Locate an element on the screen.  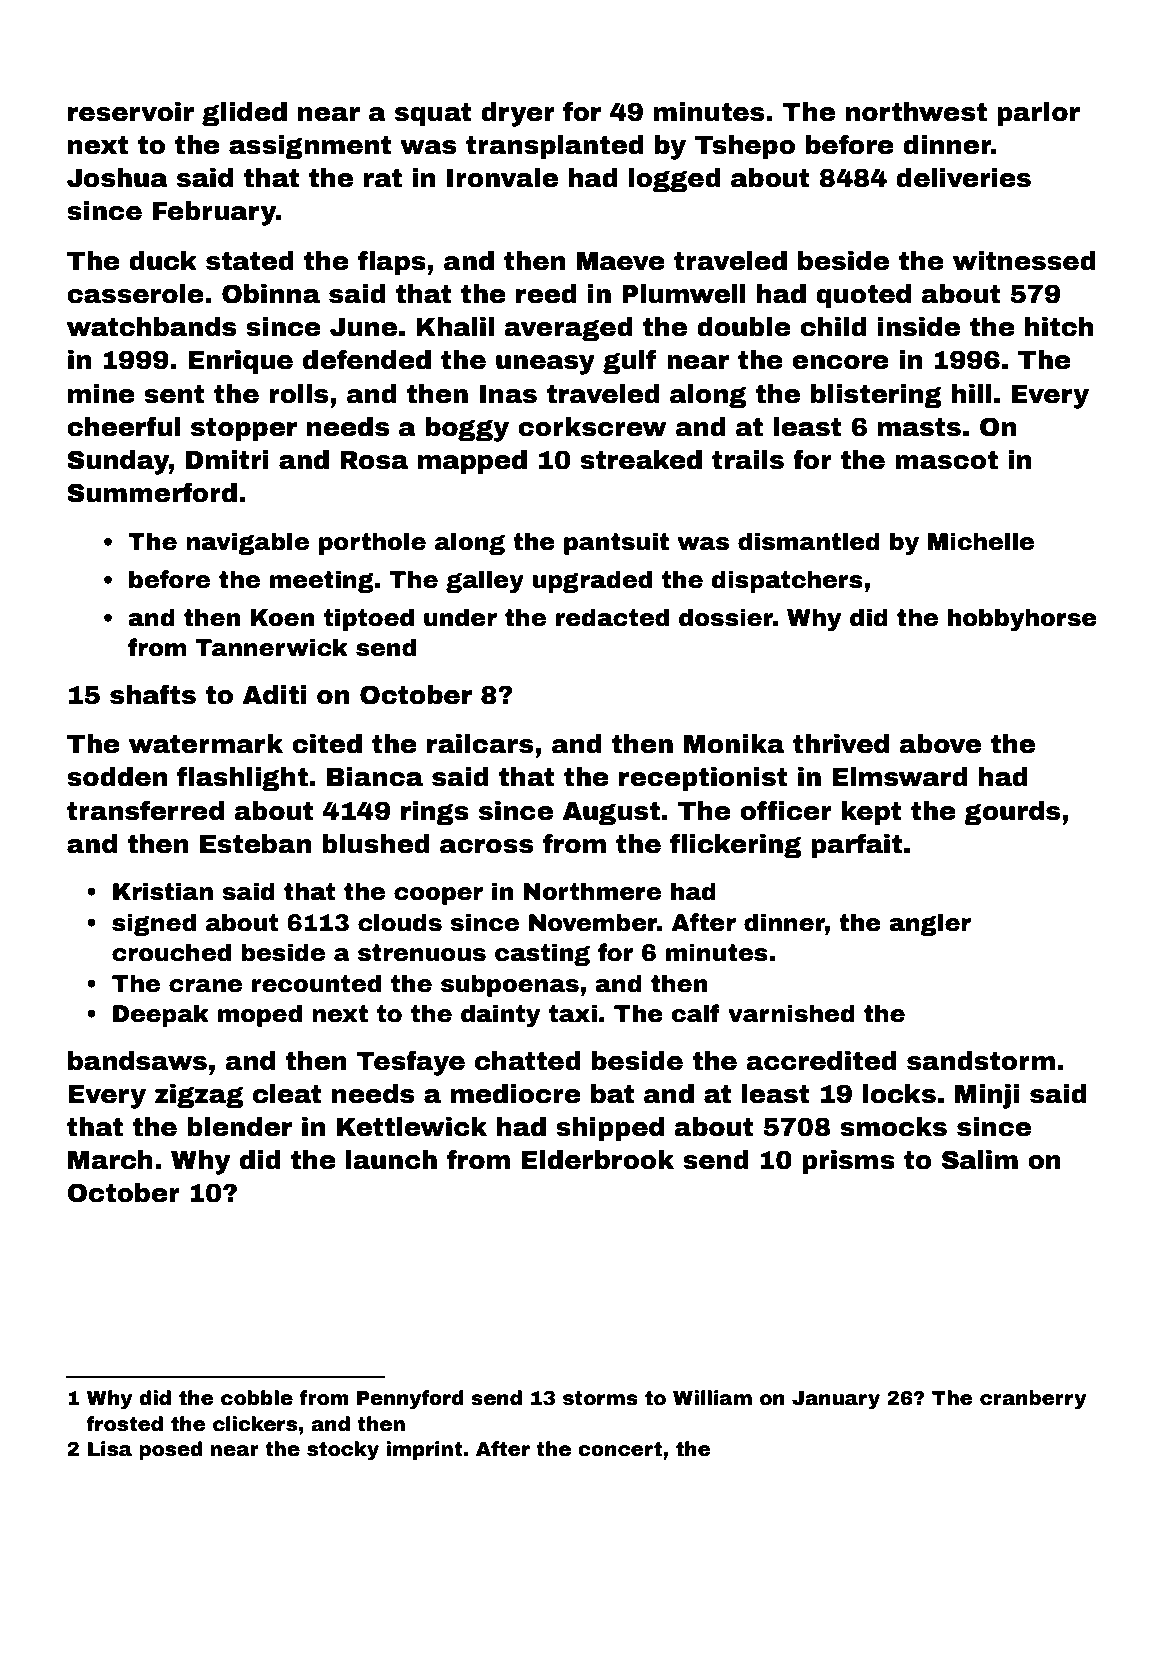
frosted is located at coordinates (124, 1424).
